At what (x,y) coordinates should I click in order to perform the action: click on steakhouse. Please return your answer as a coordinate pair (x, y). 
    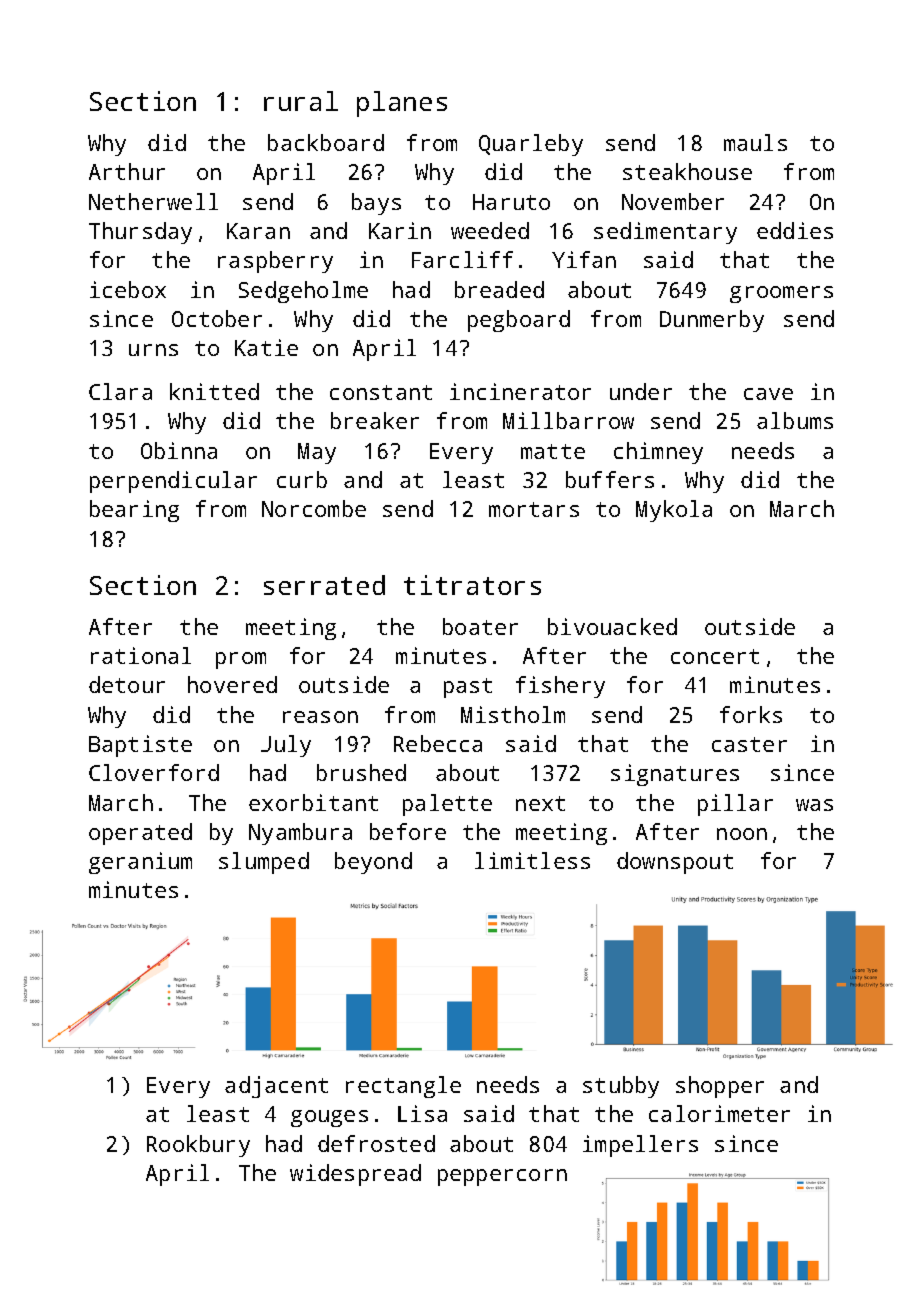
    Looking at the image, I should click on (687, 171).
